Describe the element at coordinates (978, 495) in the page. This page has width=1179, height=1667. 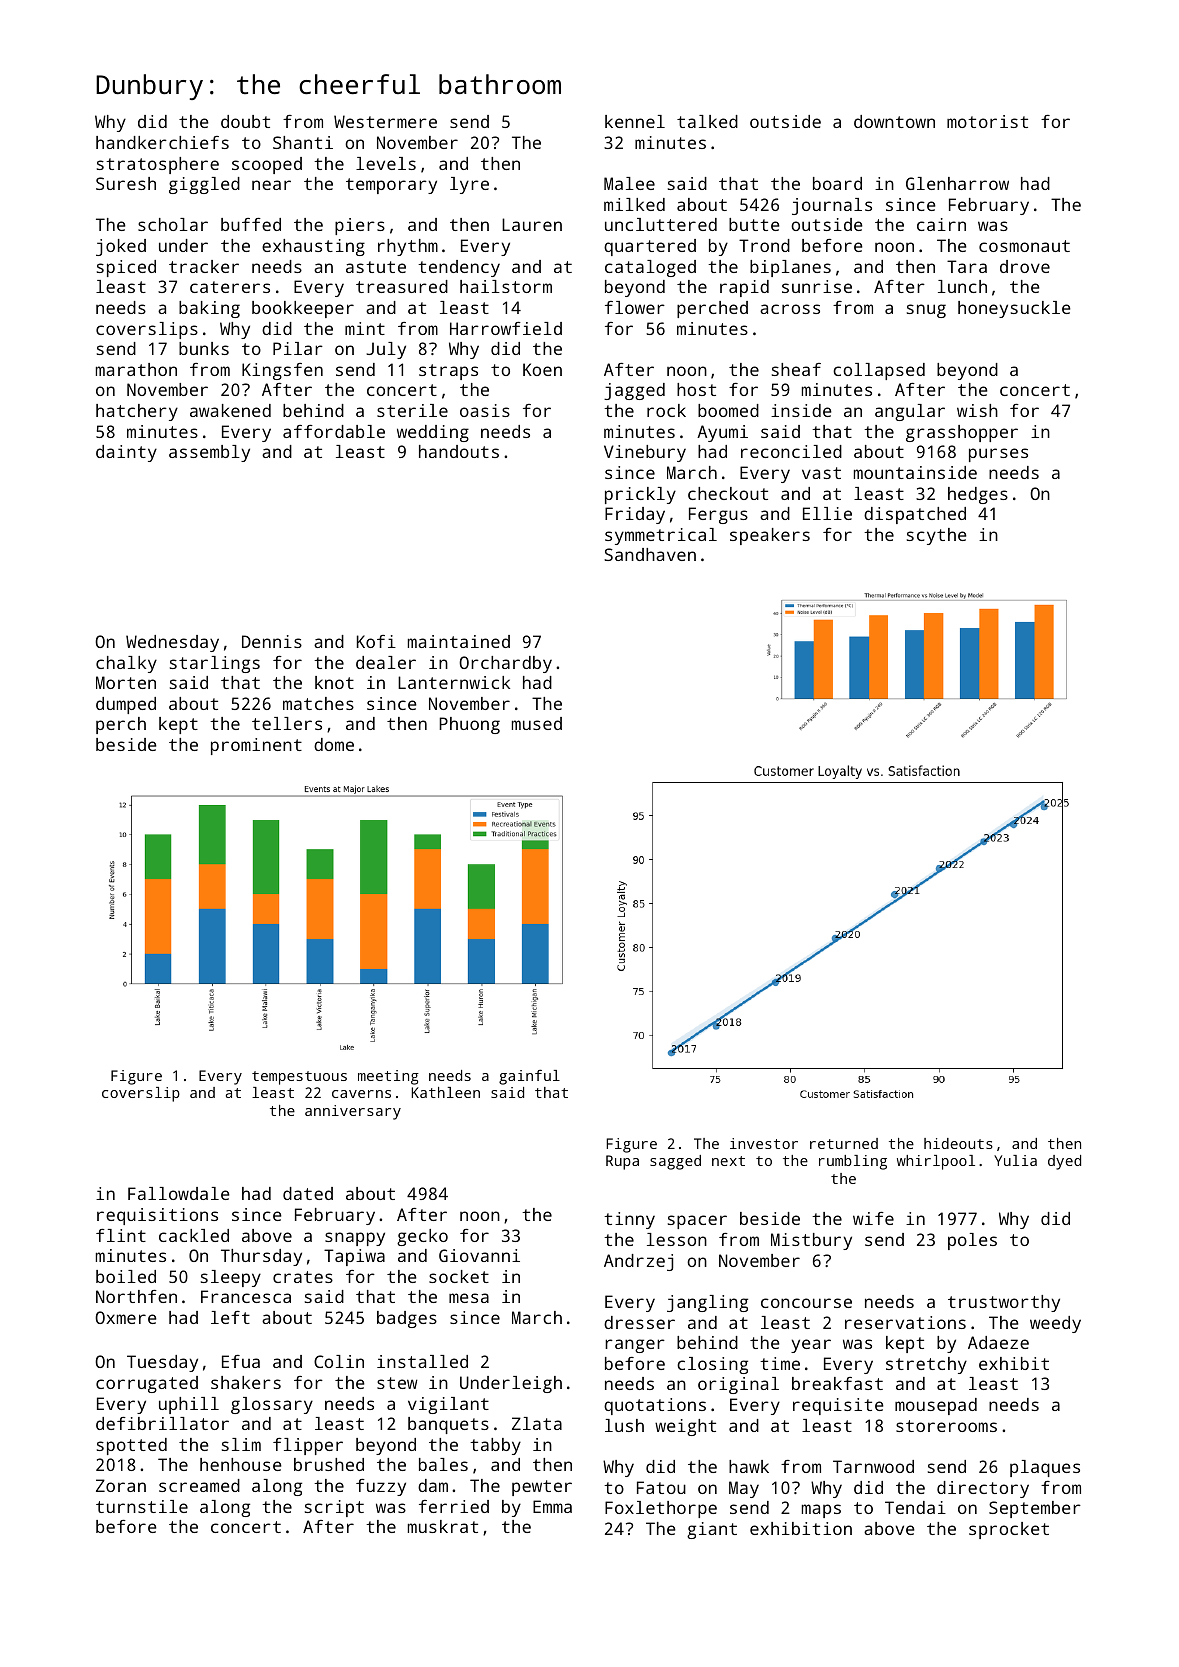
I see `hedges` at that location.
